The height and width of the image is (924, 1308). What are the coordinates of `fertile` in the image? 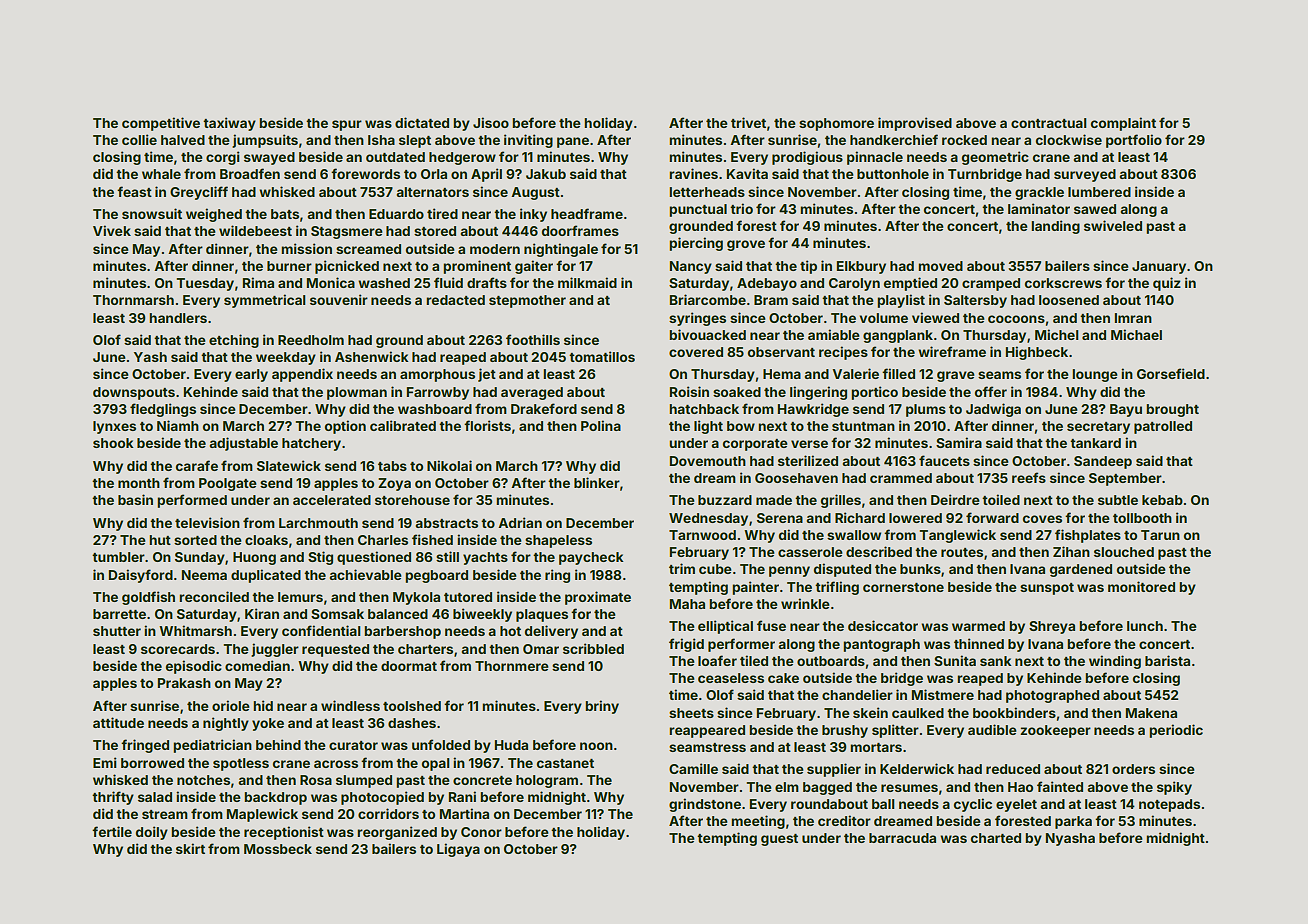 It's located at (112, 831).
